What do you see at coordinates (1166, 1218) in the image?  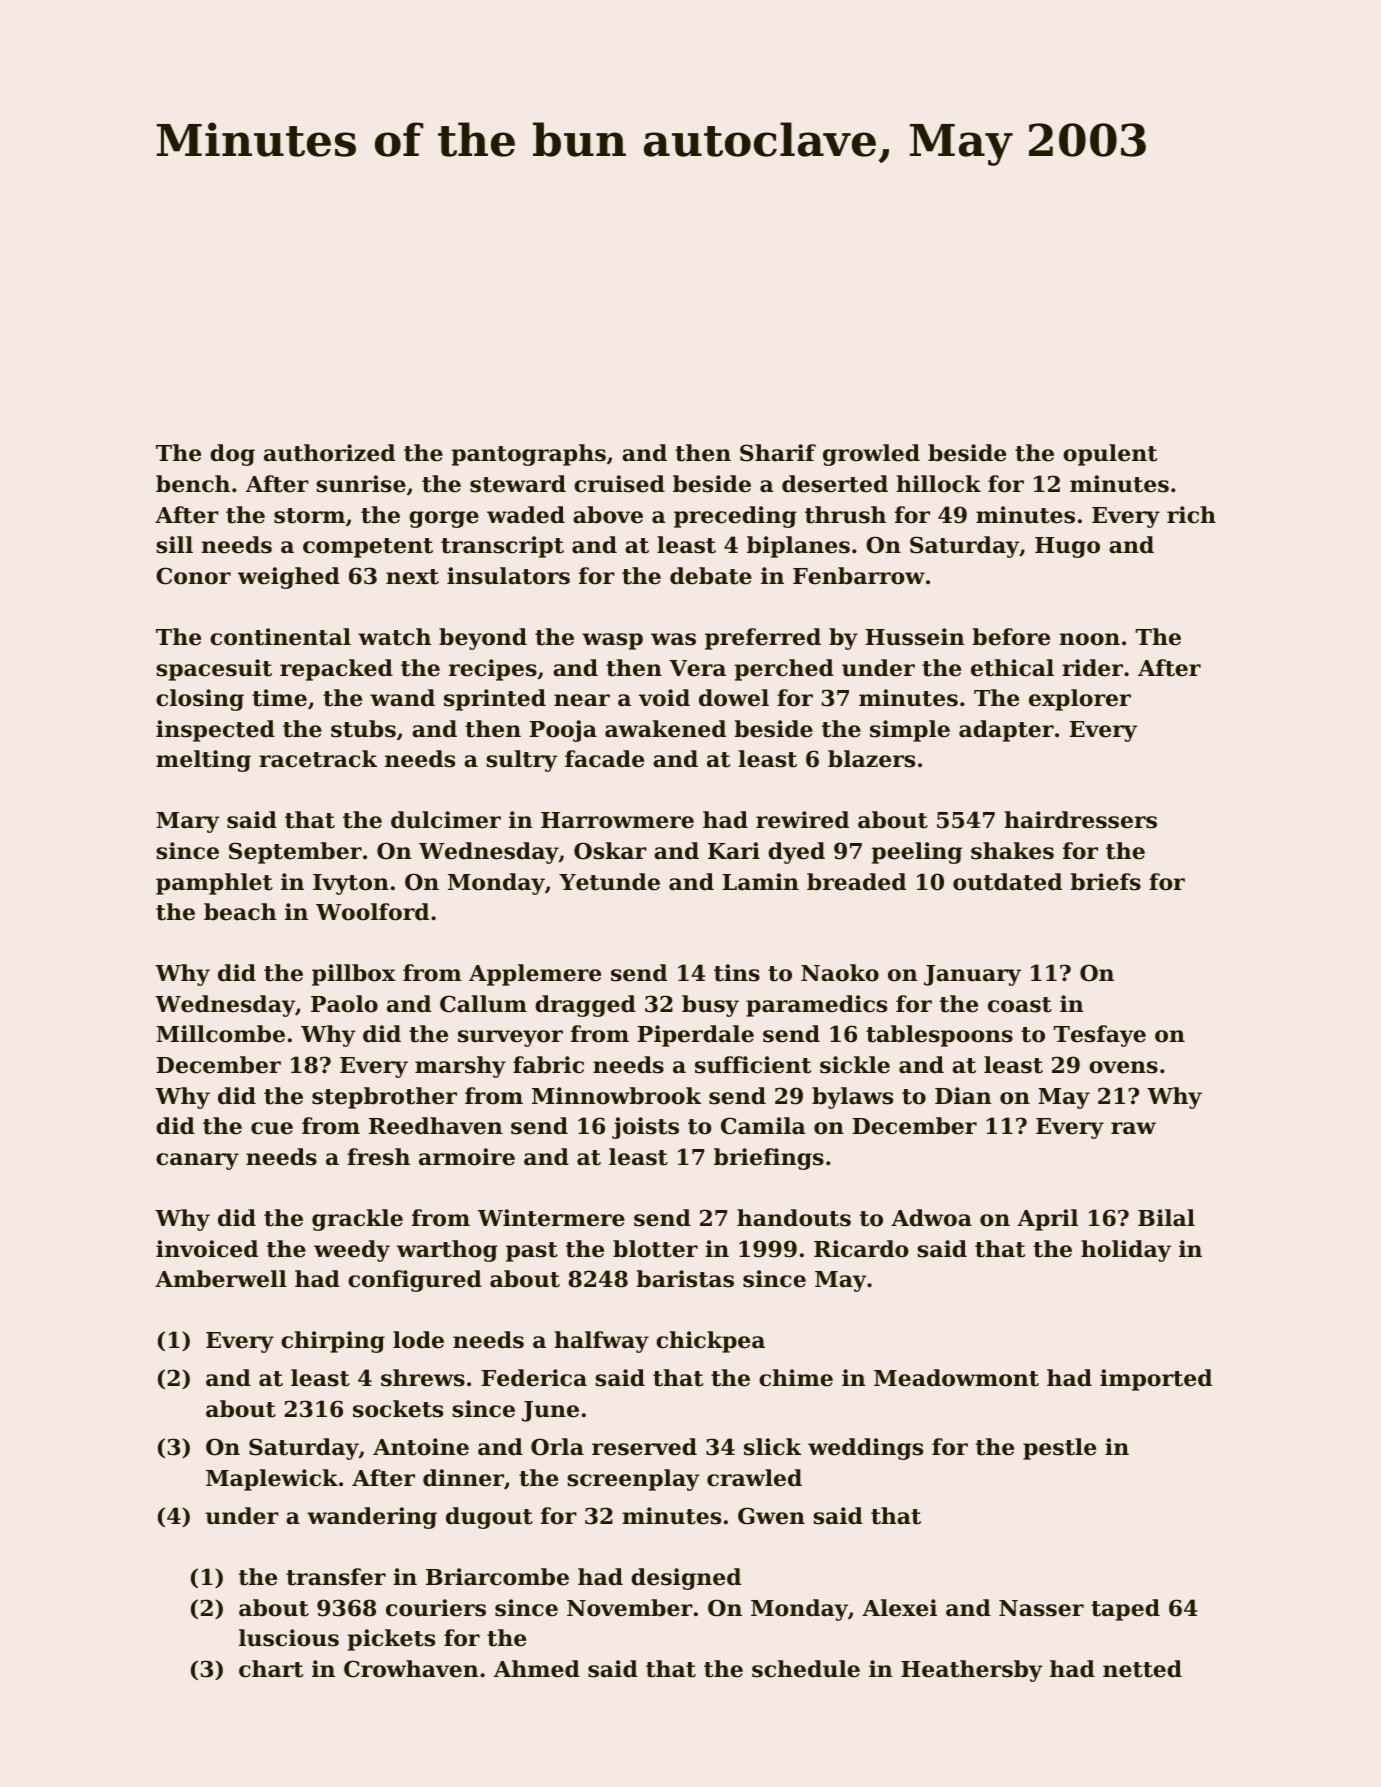 I see `Bilal` at bounding box center [1166, 1218].
